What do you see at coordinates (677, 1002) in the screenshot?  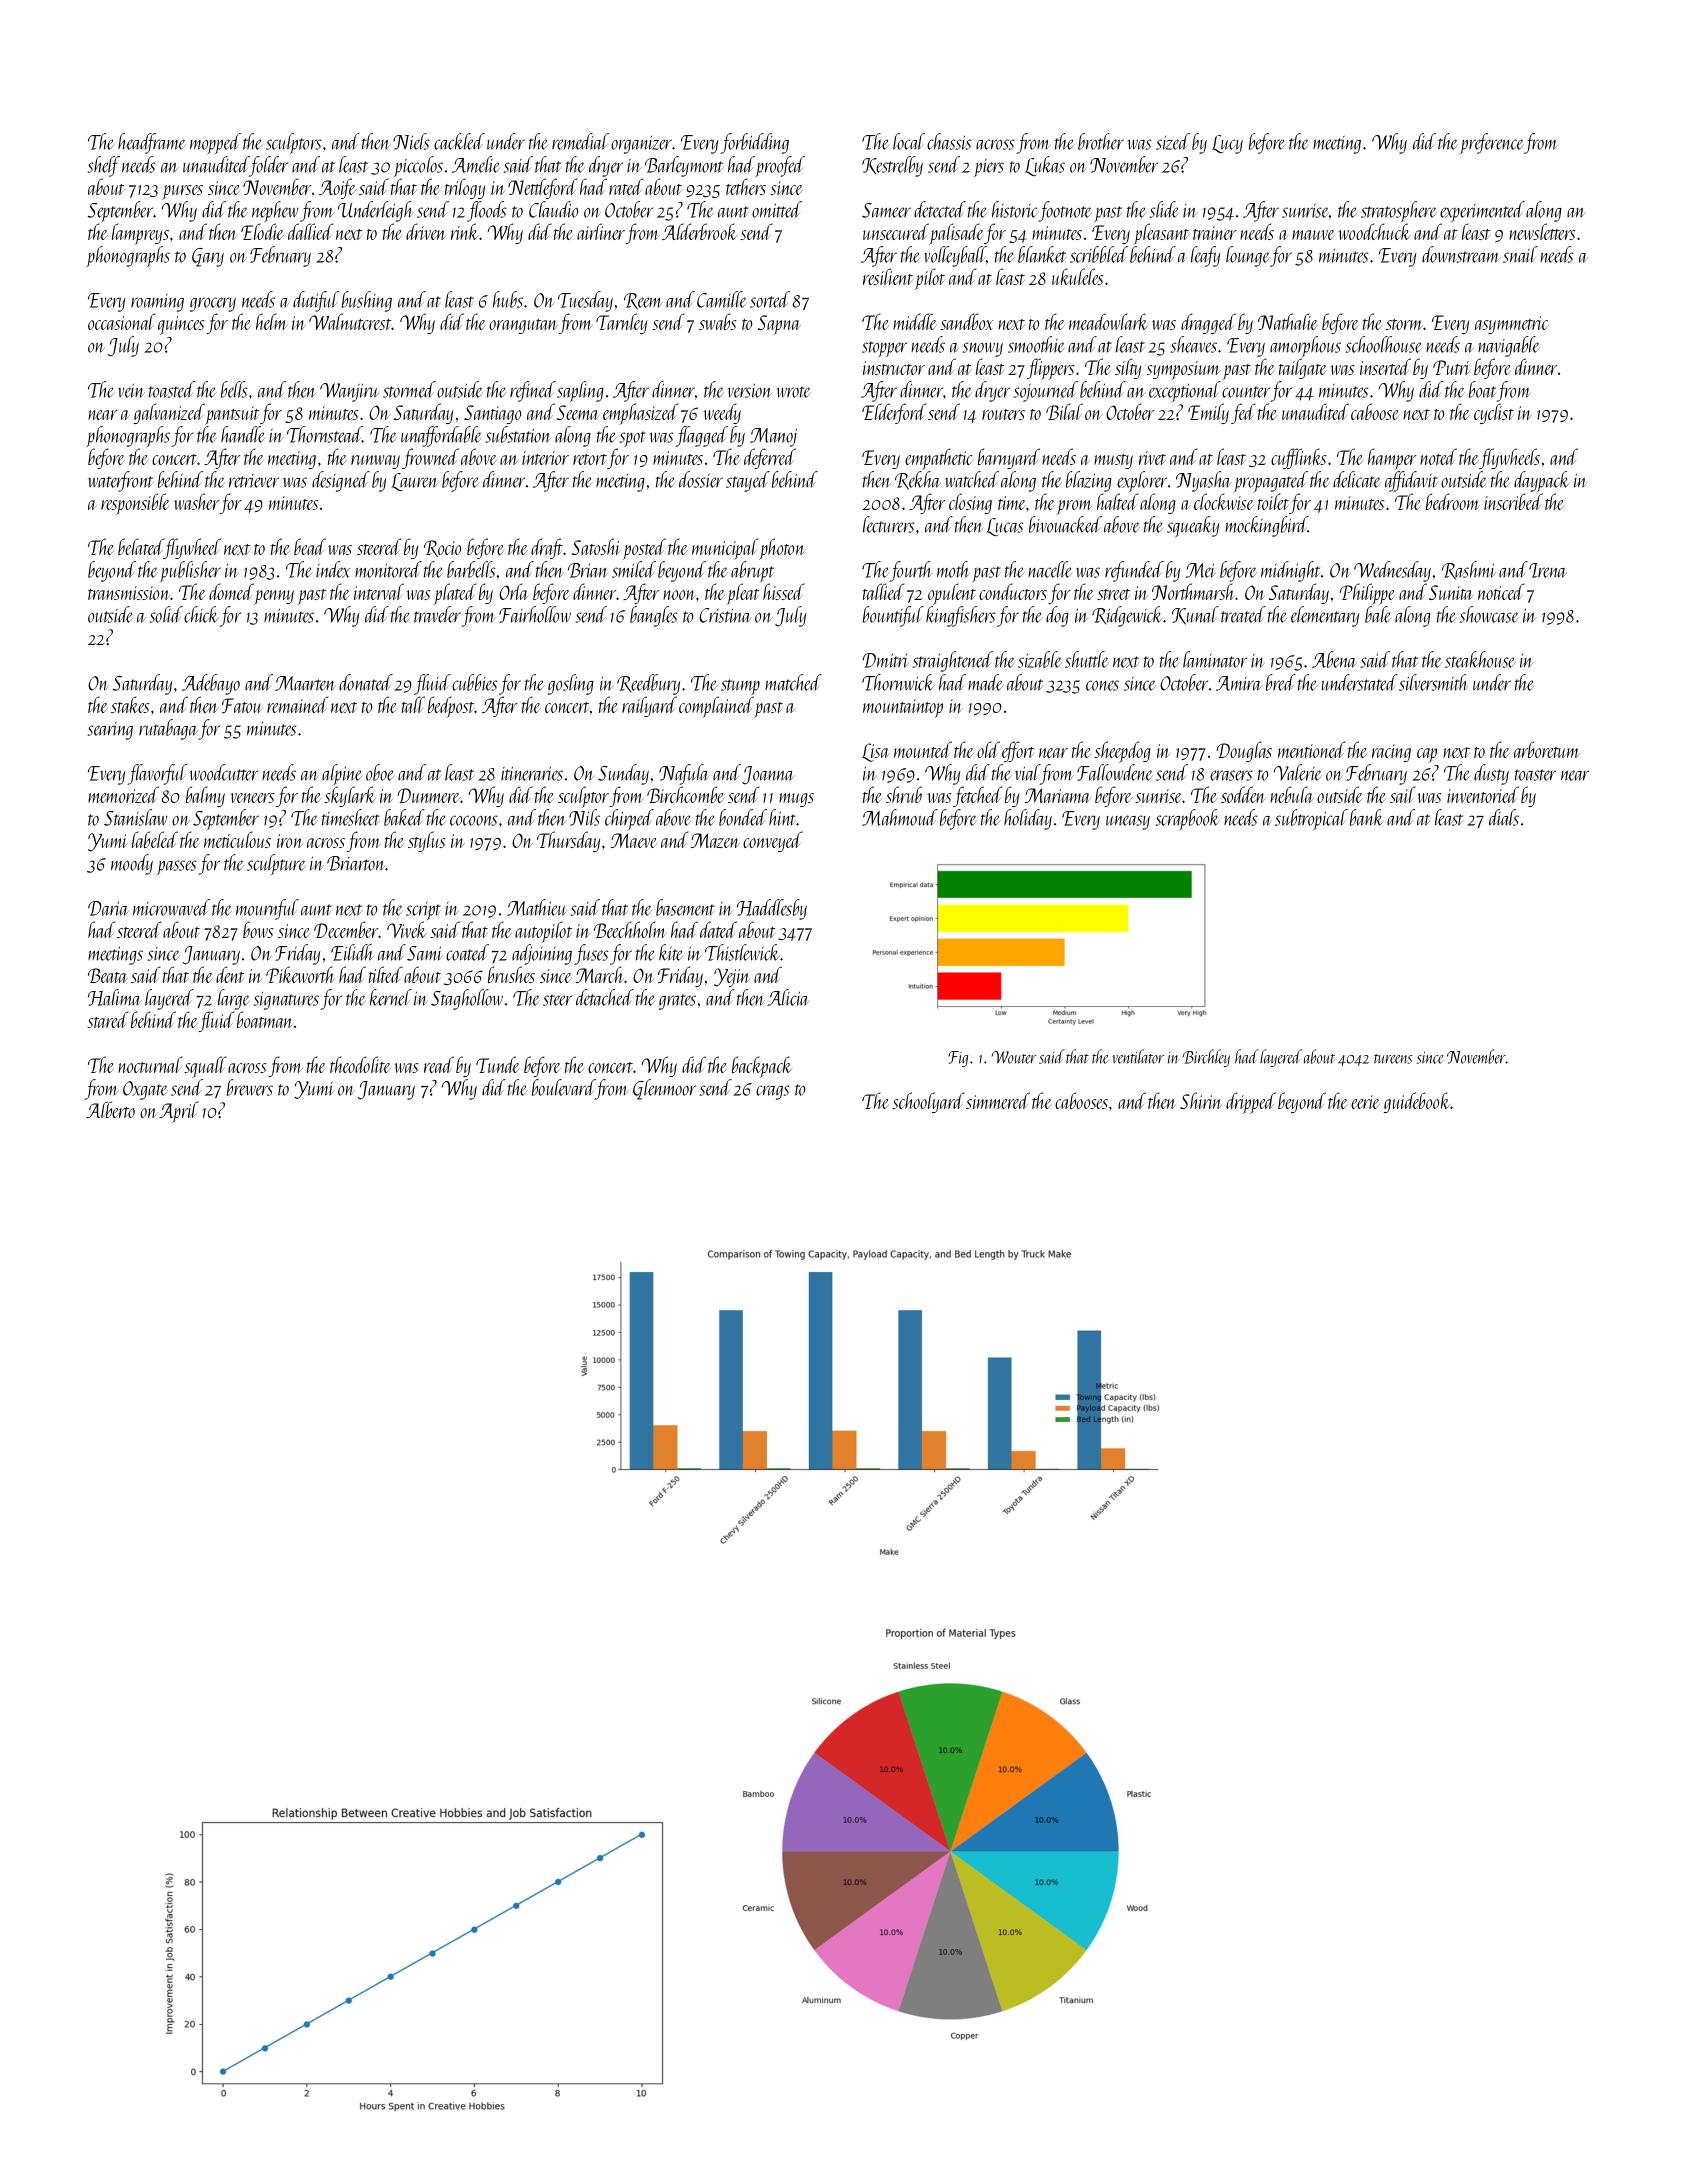 I see `grates` at bounding box center [677, 1002].
